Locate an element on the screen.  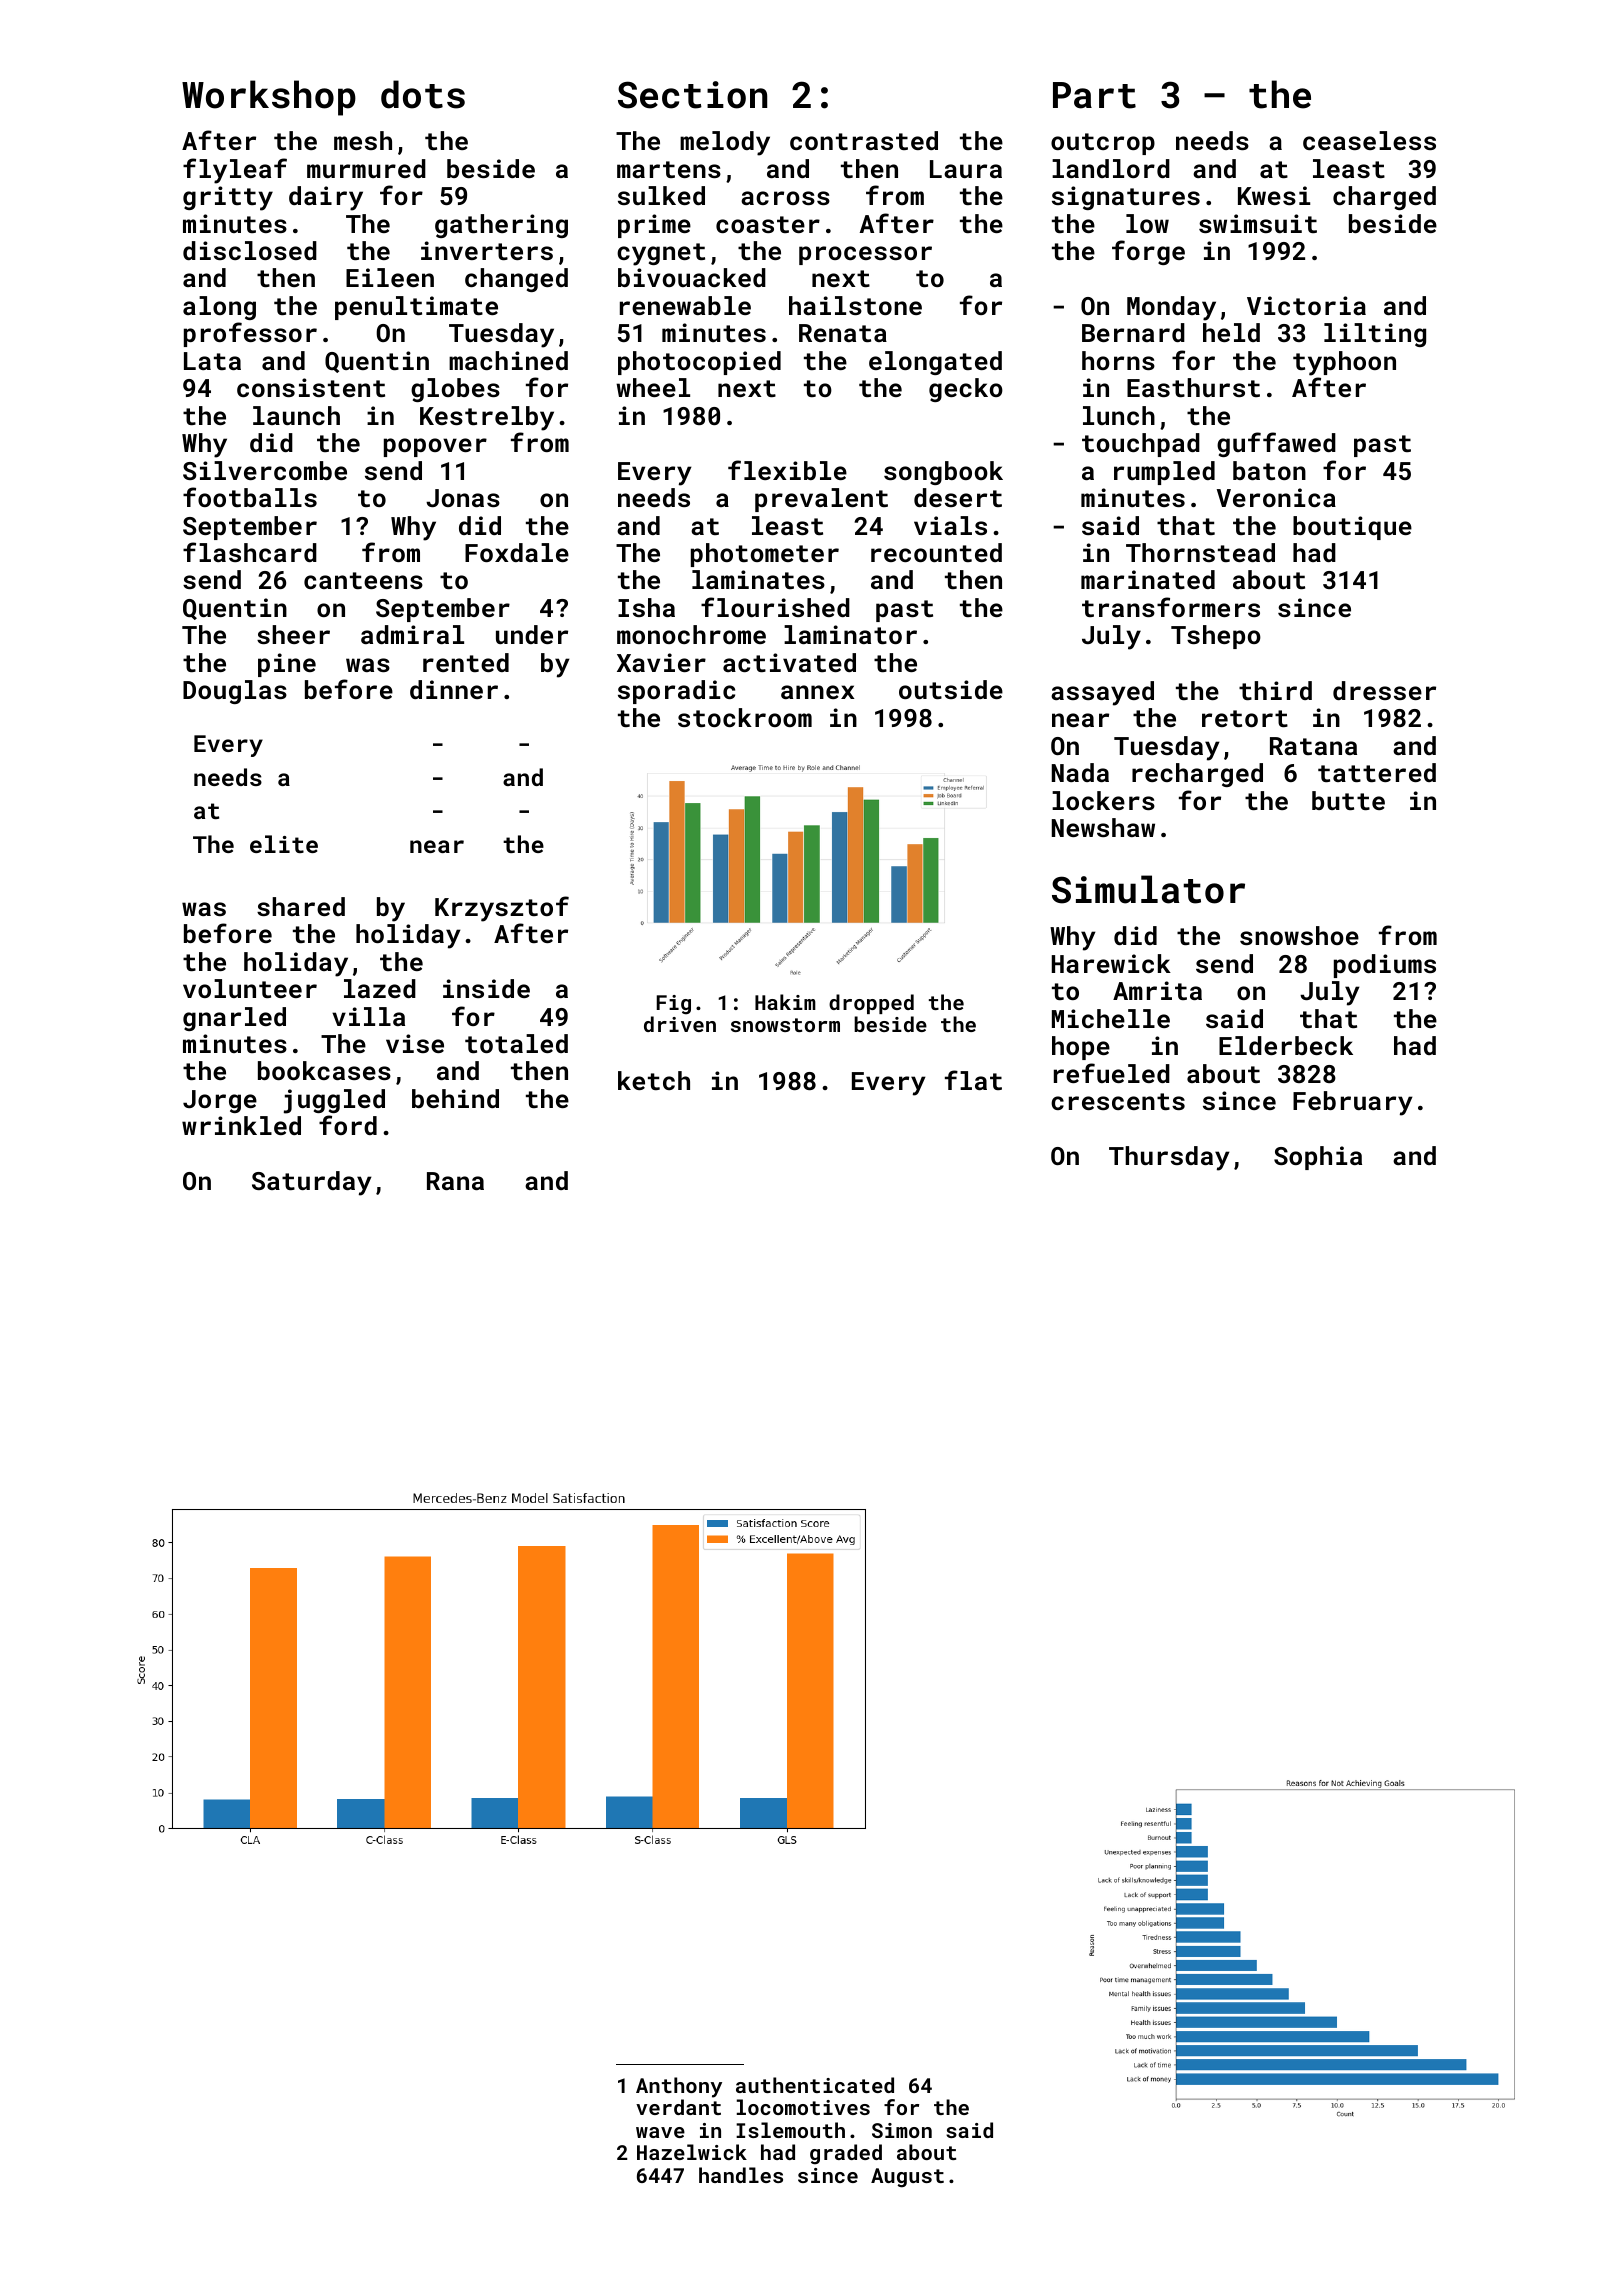
guffawed is located at coordinates (1276, 444).
